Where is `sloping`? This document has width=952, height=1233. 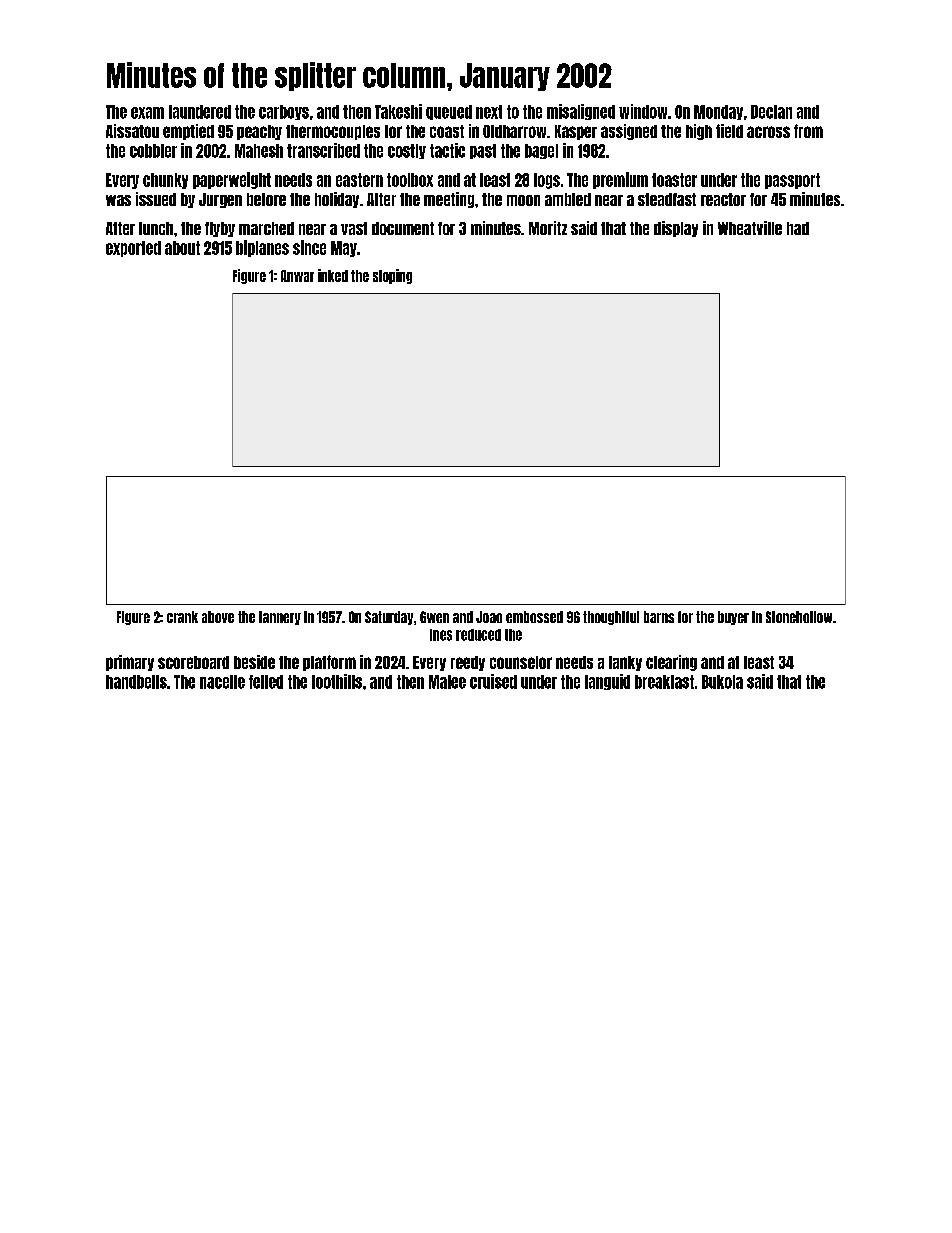
sloping is located at coordinates (392, 276).
